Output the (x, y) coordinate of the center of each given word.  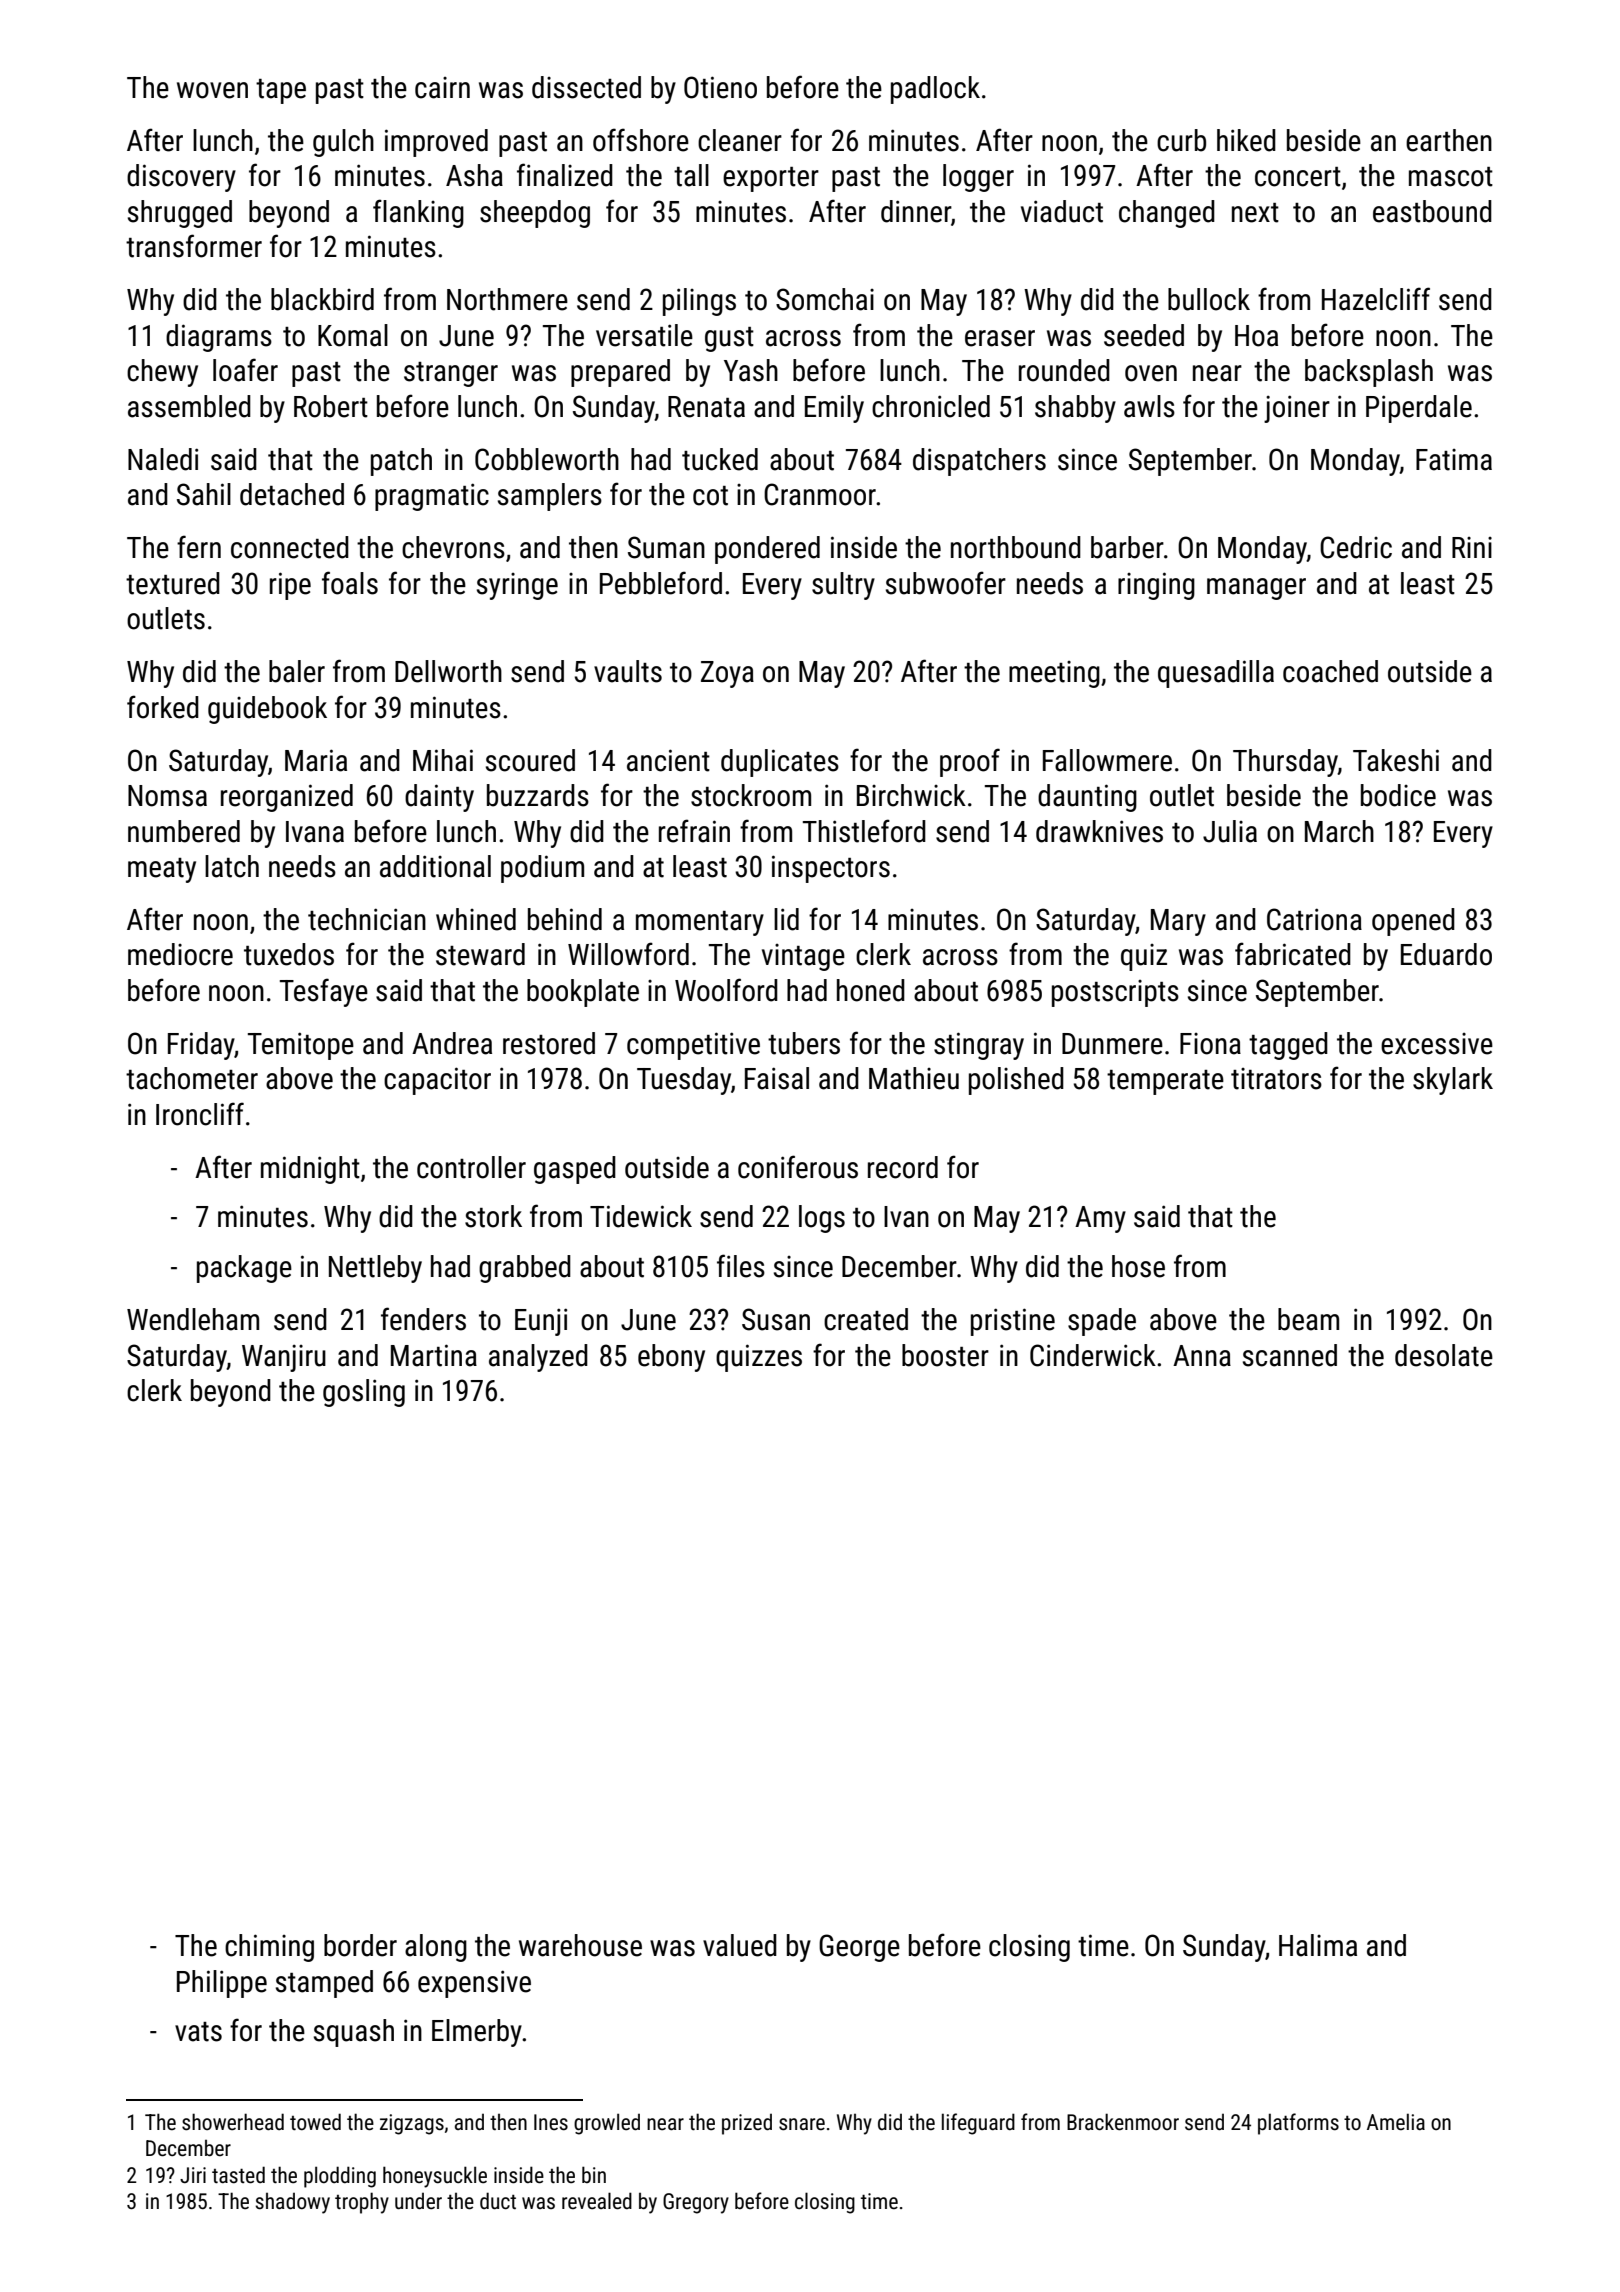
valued (740, 1945)
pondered (767, 550)
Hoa (1256, 336)
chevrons (453, 547)
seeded (1144, 335)
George (859, 1948)
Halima (1318, 1945)
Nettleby (375, 1269)
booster (945, 1355)
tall (691, 175)
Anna (1202, 1356)
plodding (340, 2177)
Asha (474, 175)
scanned (1290, 1355)
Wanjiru (284, 1358)
